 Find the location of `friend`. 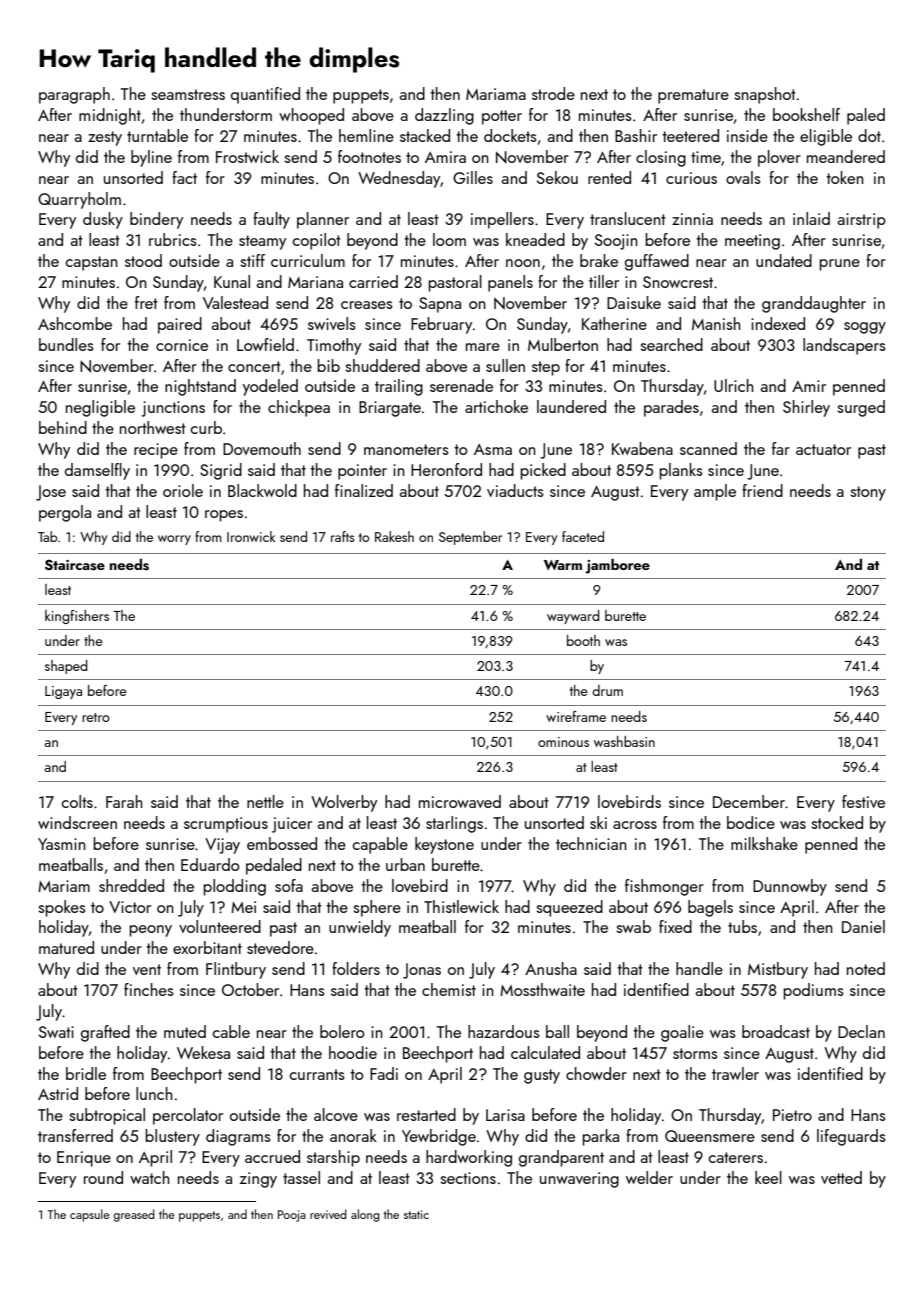

friend is located at coordinates (762, 490).
